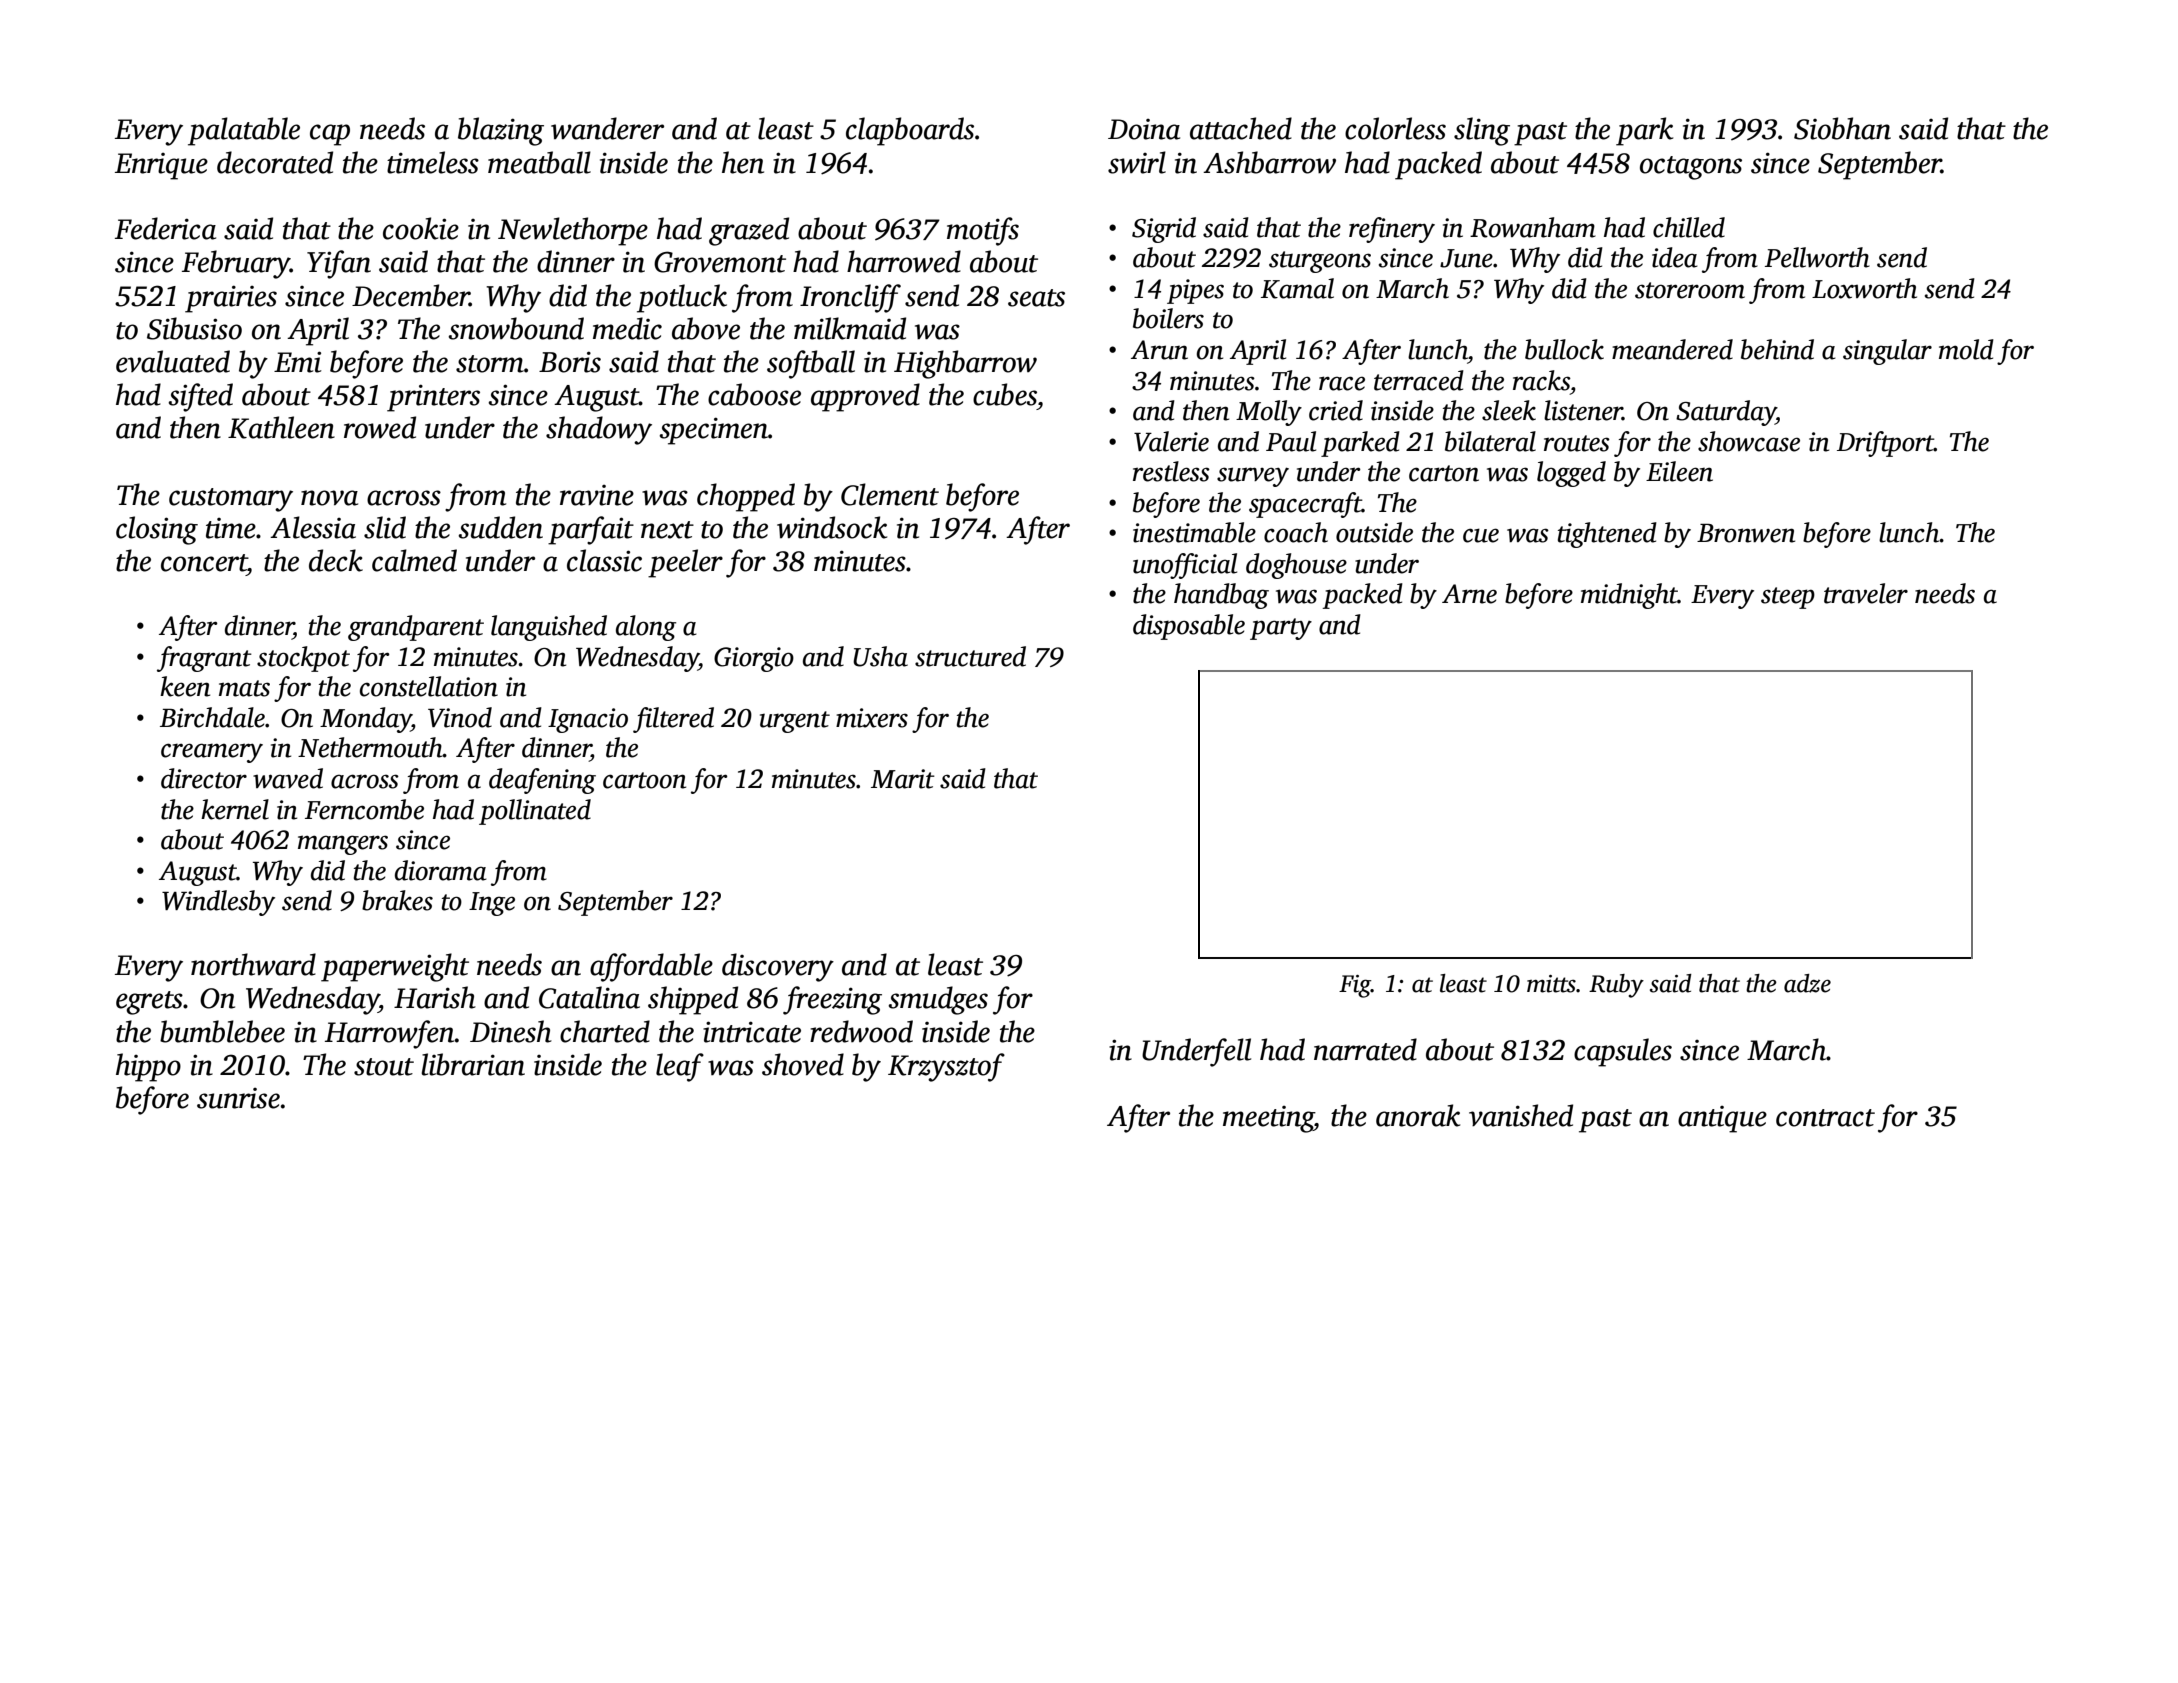 This page has height=1683, width=2178. I want to click on narrated, so click(1365, 1049).
